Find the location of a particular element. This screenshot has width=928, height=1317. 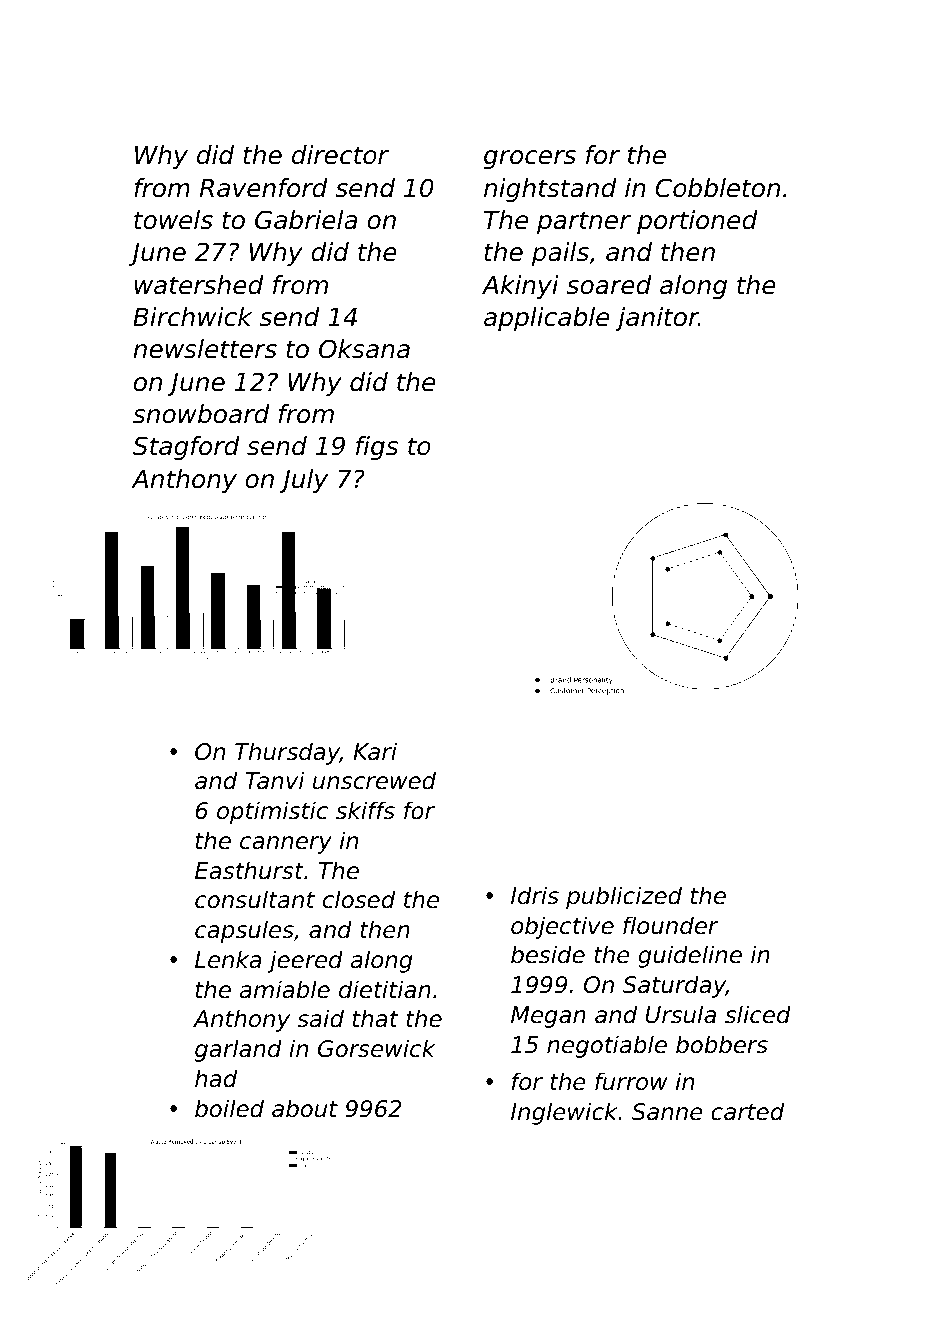

about is located at coordinates (305, 1108).
